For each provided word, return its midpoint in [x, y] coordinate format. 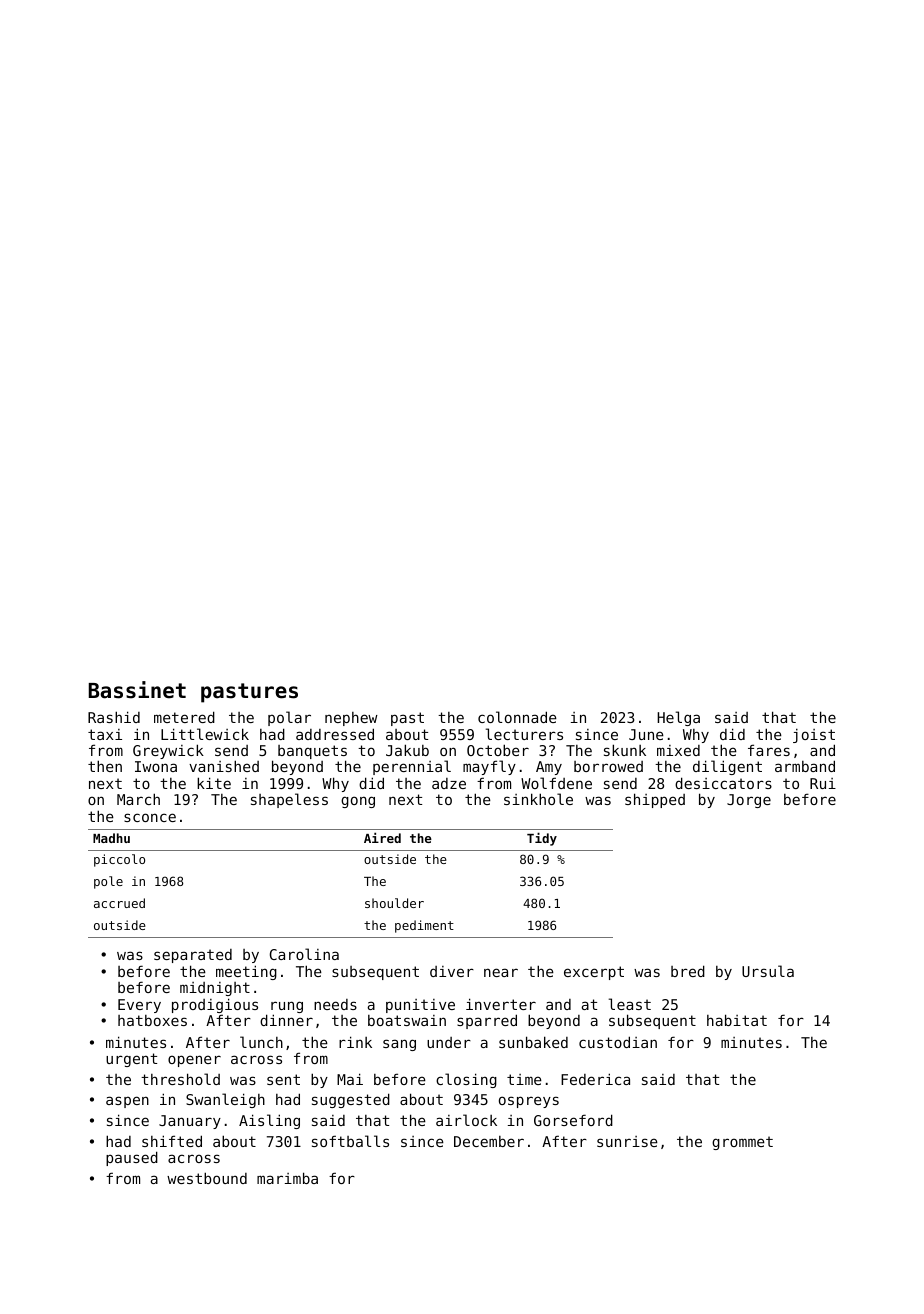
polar [289, 718]
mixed [678, 750]
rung [287, 1007]
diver [452, 971]
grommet [742, 1143]
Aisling [269, 1121]
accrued [119, 903]
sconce [150, 817]
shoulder [394, 903]
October [498, 750]
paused [132, 1158]
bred [688, 971]
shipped [655, 800]
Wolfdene [556, 783]
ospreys [529, 1102]
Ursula [768, 971]
